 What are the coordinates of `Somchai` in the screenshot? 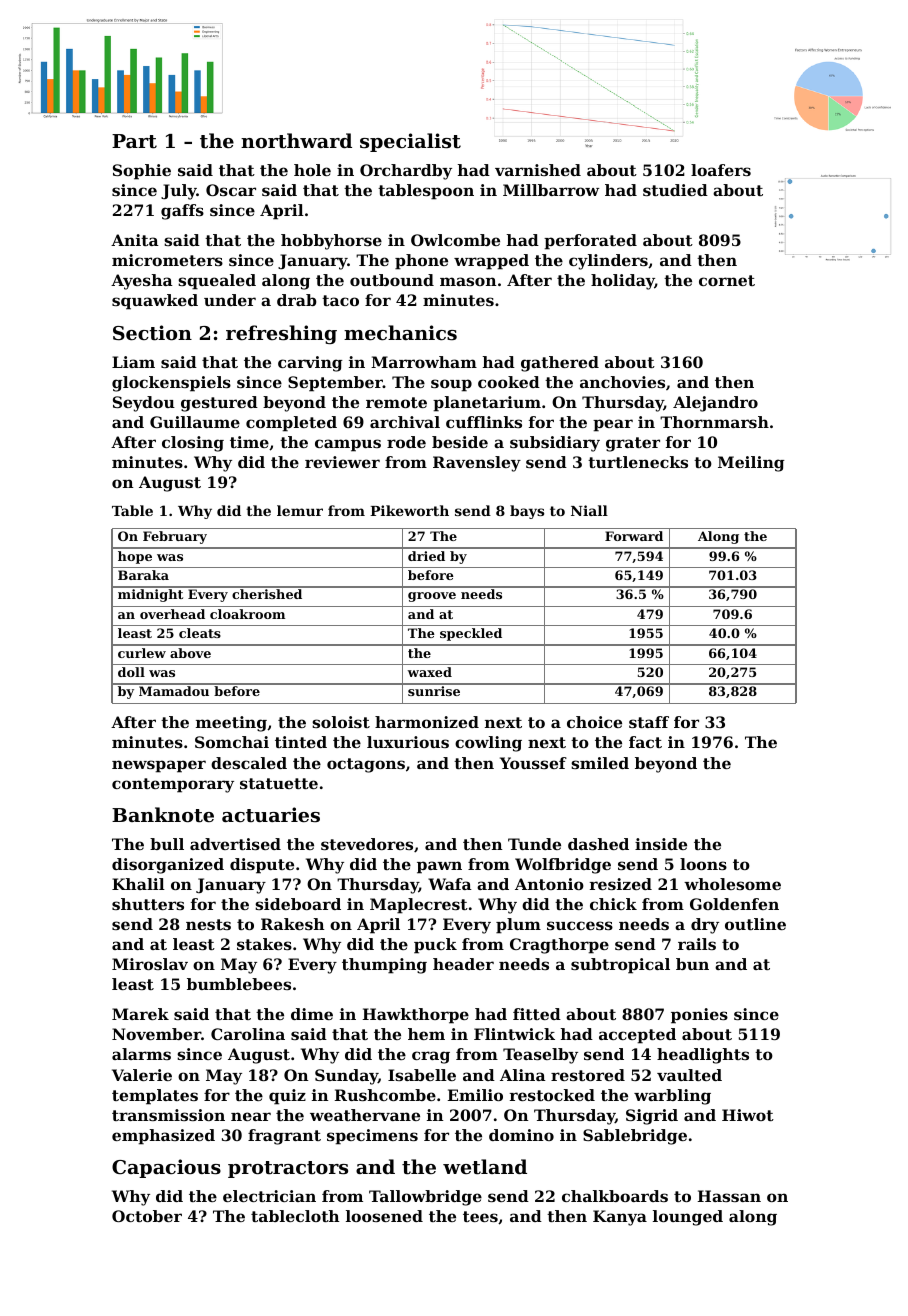 It's located at (232, 742).
